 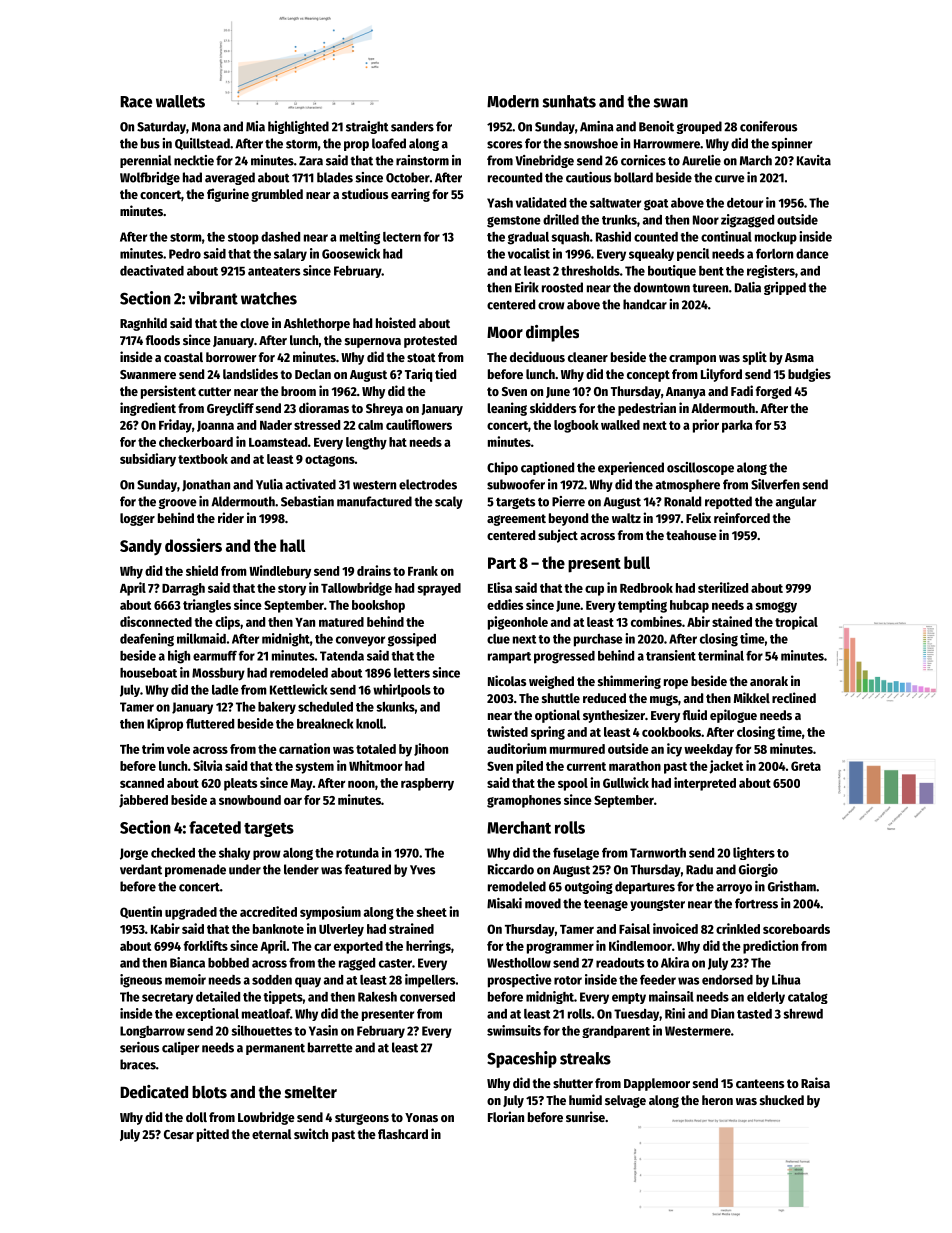 I want to click on igneous, so click(x=141, y=981).
